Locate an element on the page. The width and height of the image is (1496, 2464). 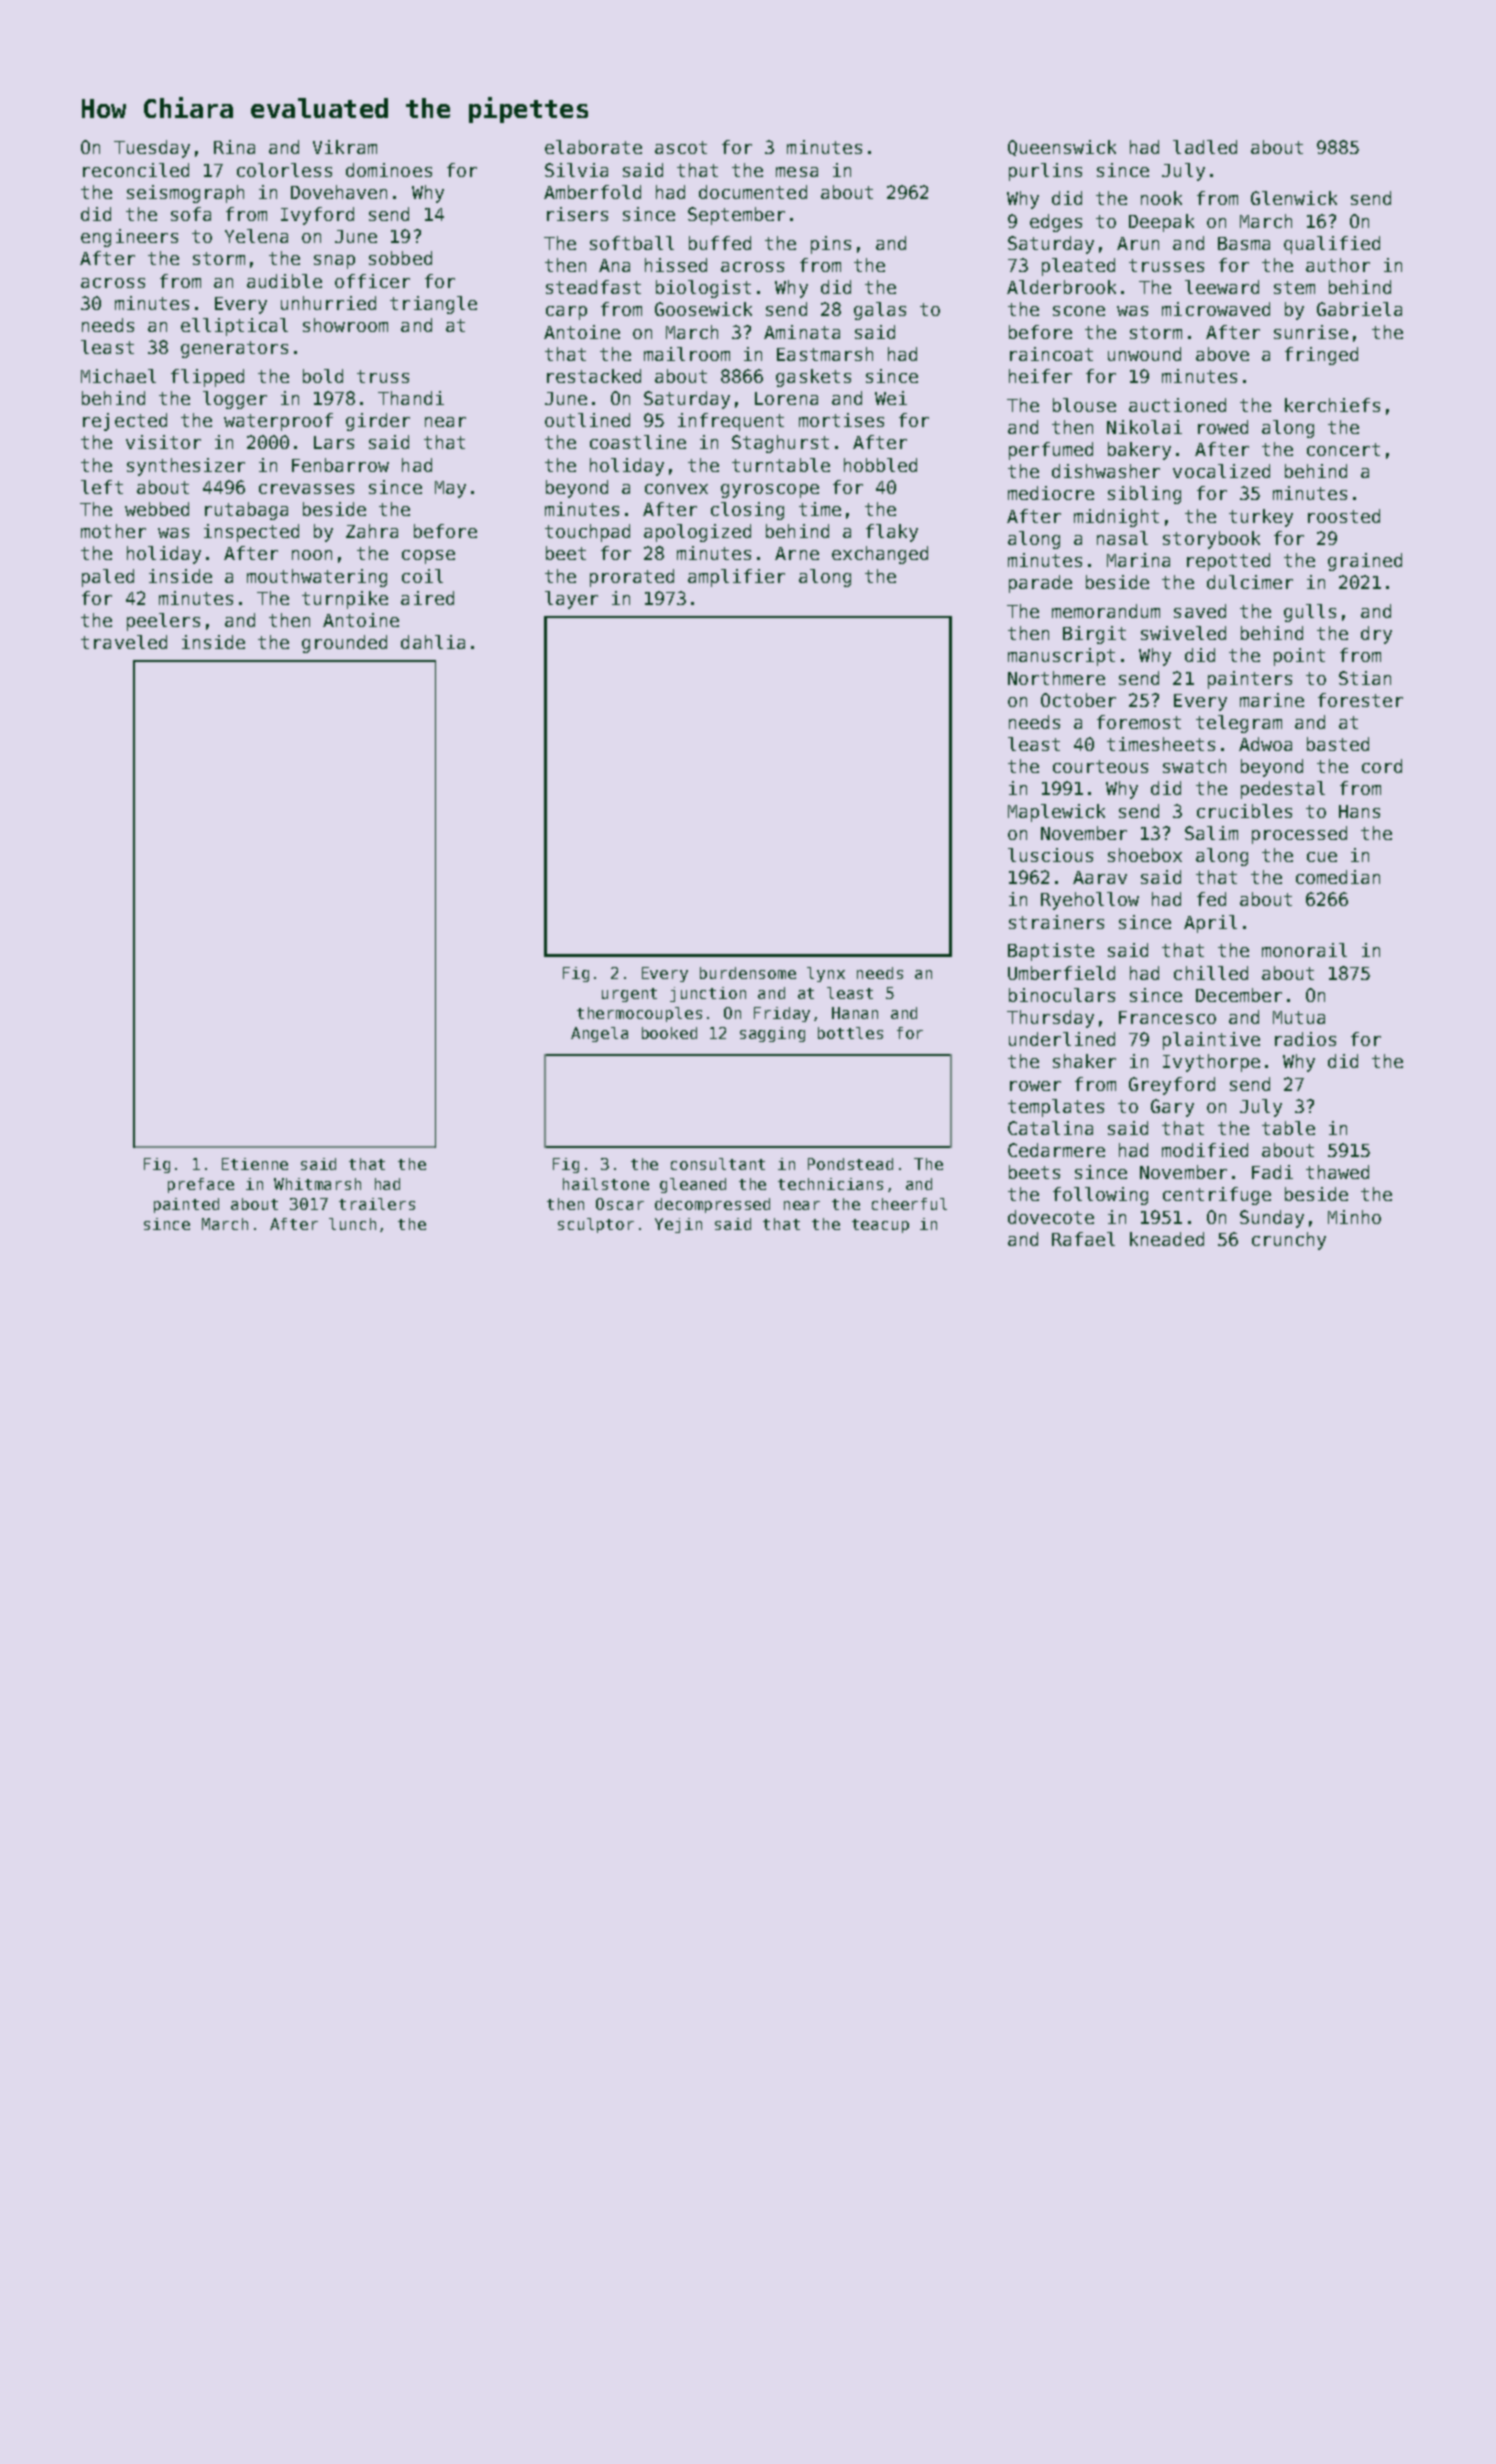
Francesco is located at coordinates (1167, 1017).
